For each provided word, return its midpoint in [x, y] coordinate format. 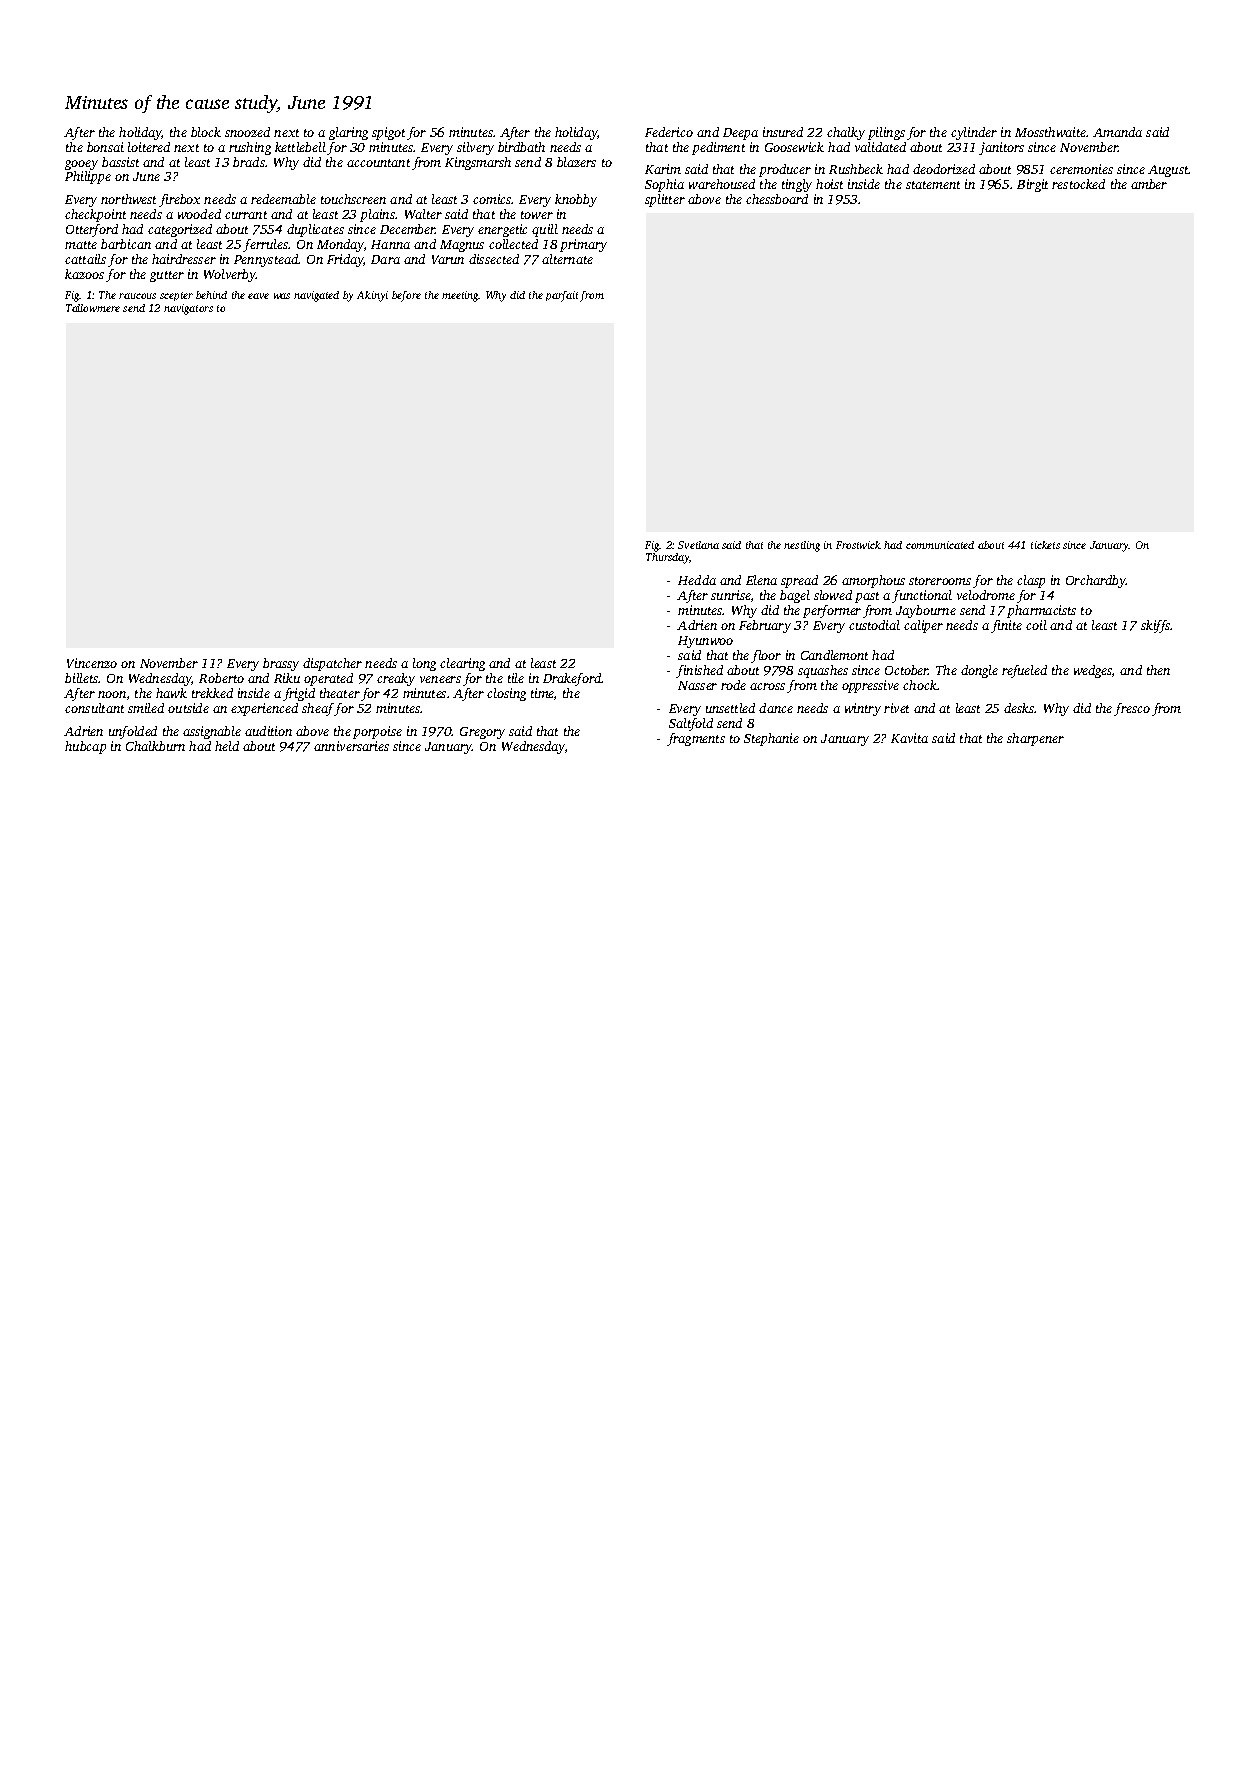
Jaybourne [926, 611]
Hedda [697, 580]
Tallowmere [93, 308]
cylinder [974, 133]
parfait [562, 296]
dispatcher [332, 664]
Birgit [1032, 185]
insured [783, 132]
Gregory [482, 733]
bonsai [105, 147]
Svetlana [698, 545]
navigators [188, 309]
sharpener [1035, 739]
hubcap [85, 747]
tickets [1045, 545]
